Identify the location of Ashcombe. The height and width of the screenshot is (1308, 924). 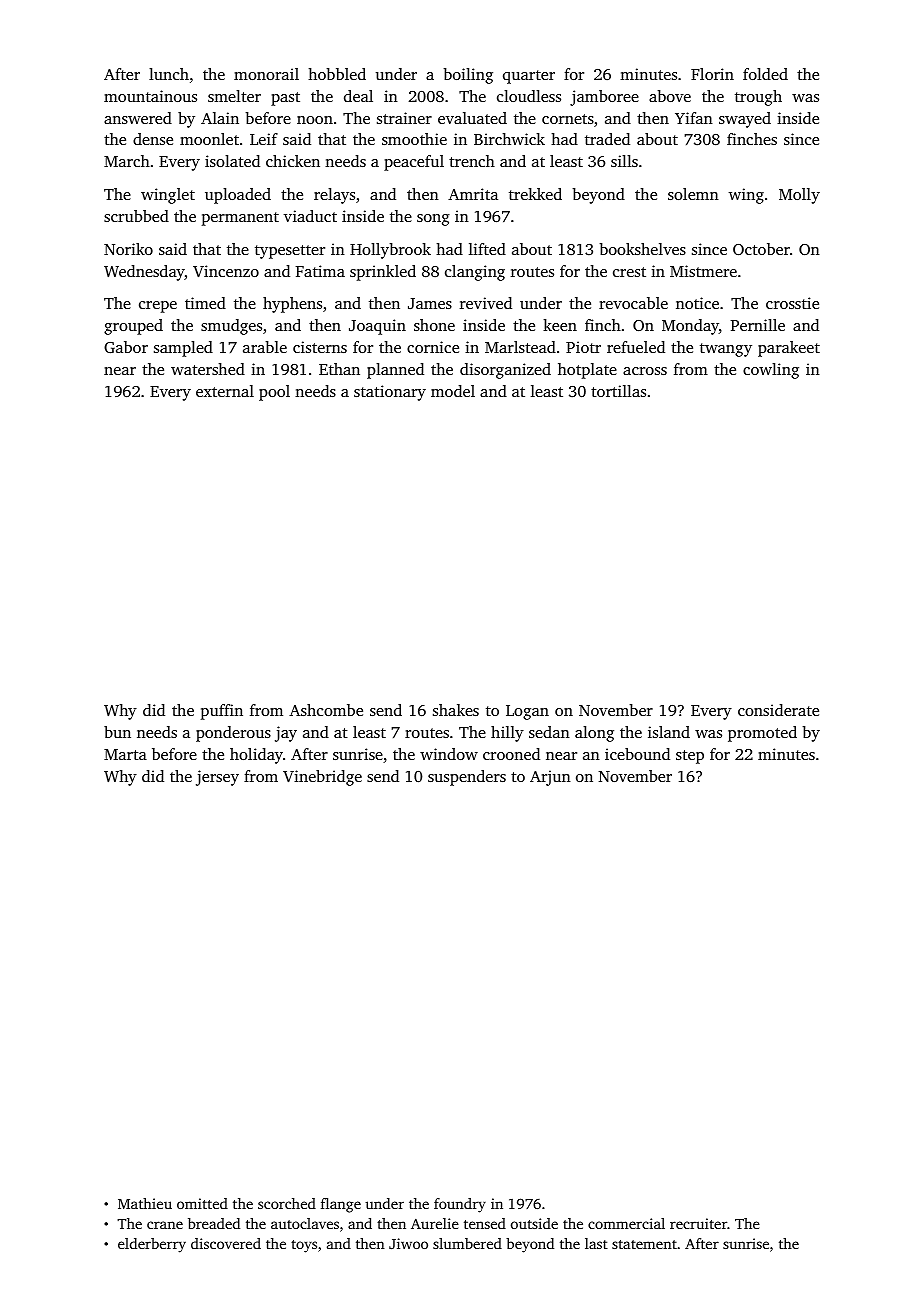
(326, 710).
